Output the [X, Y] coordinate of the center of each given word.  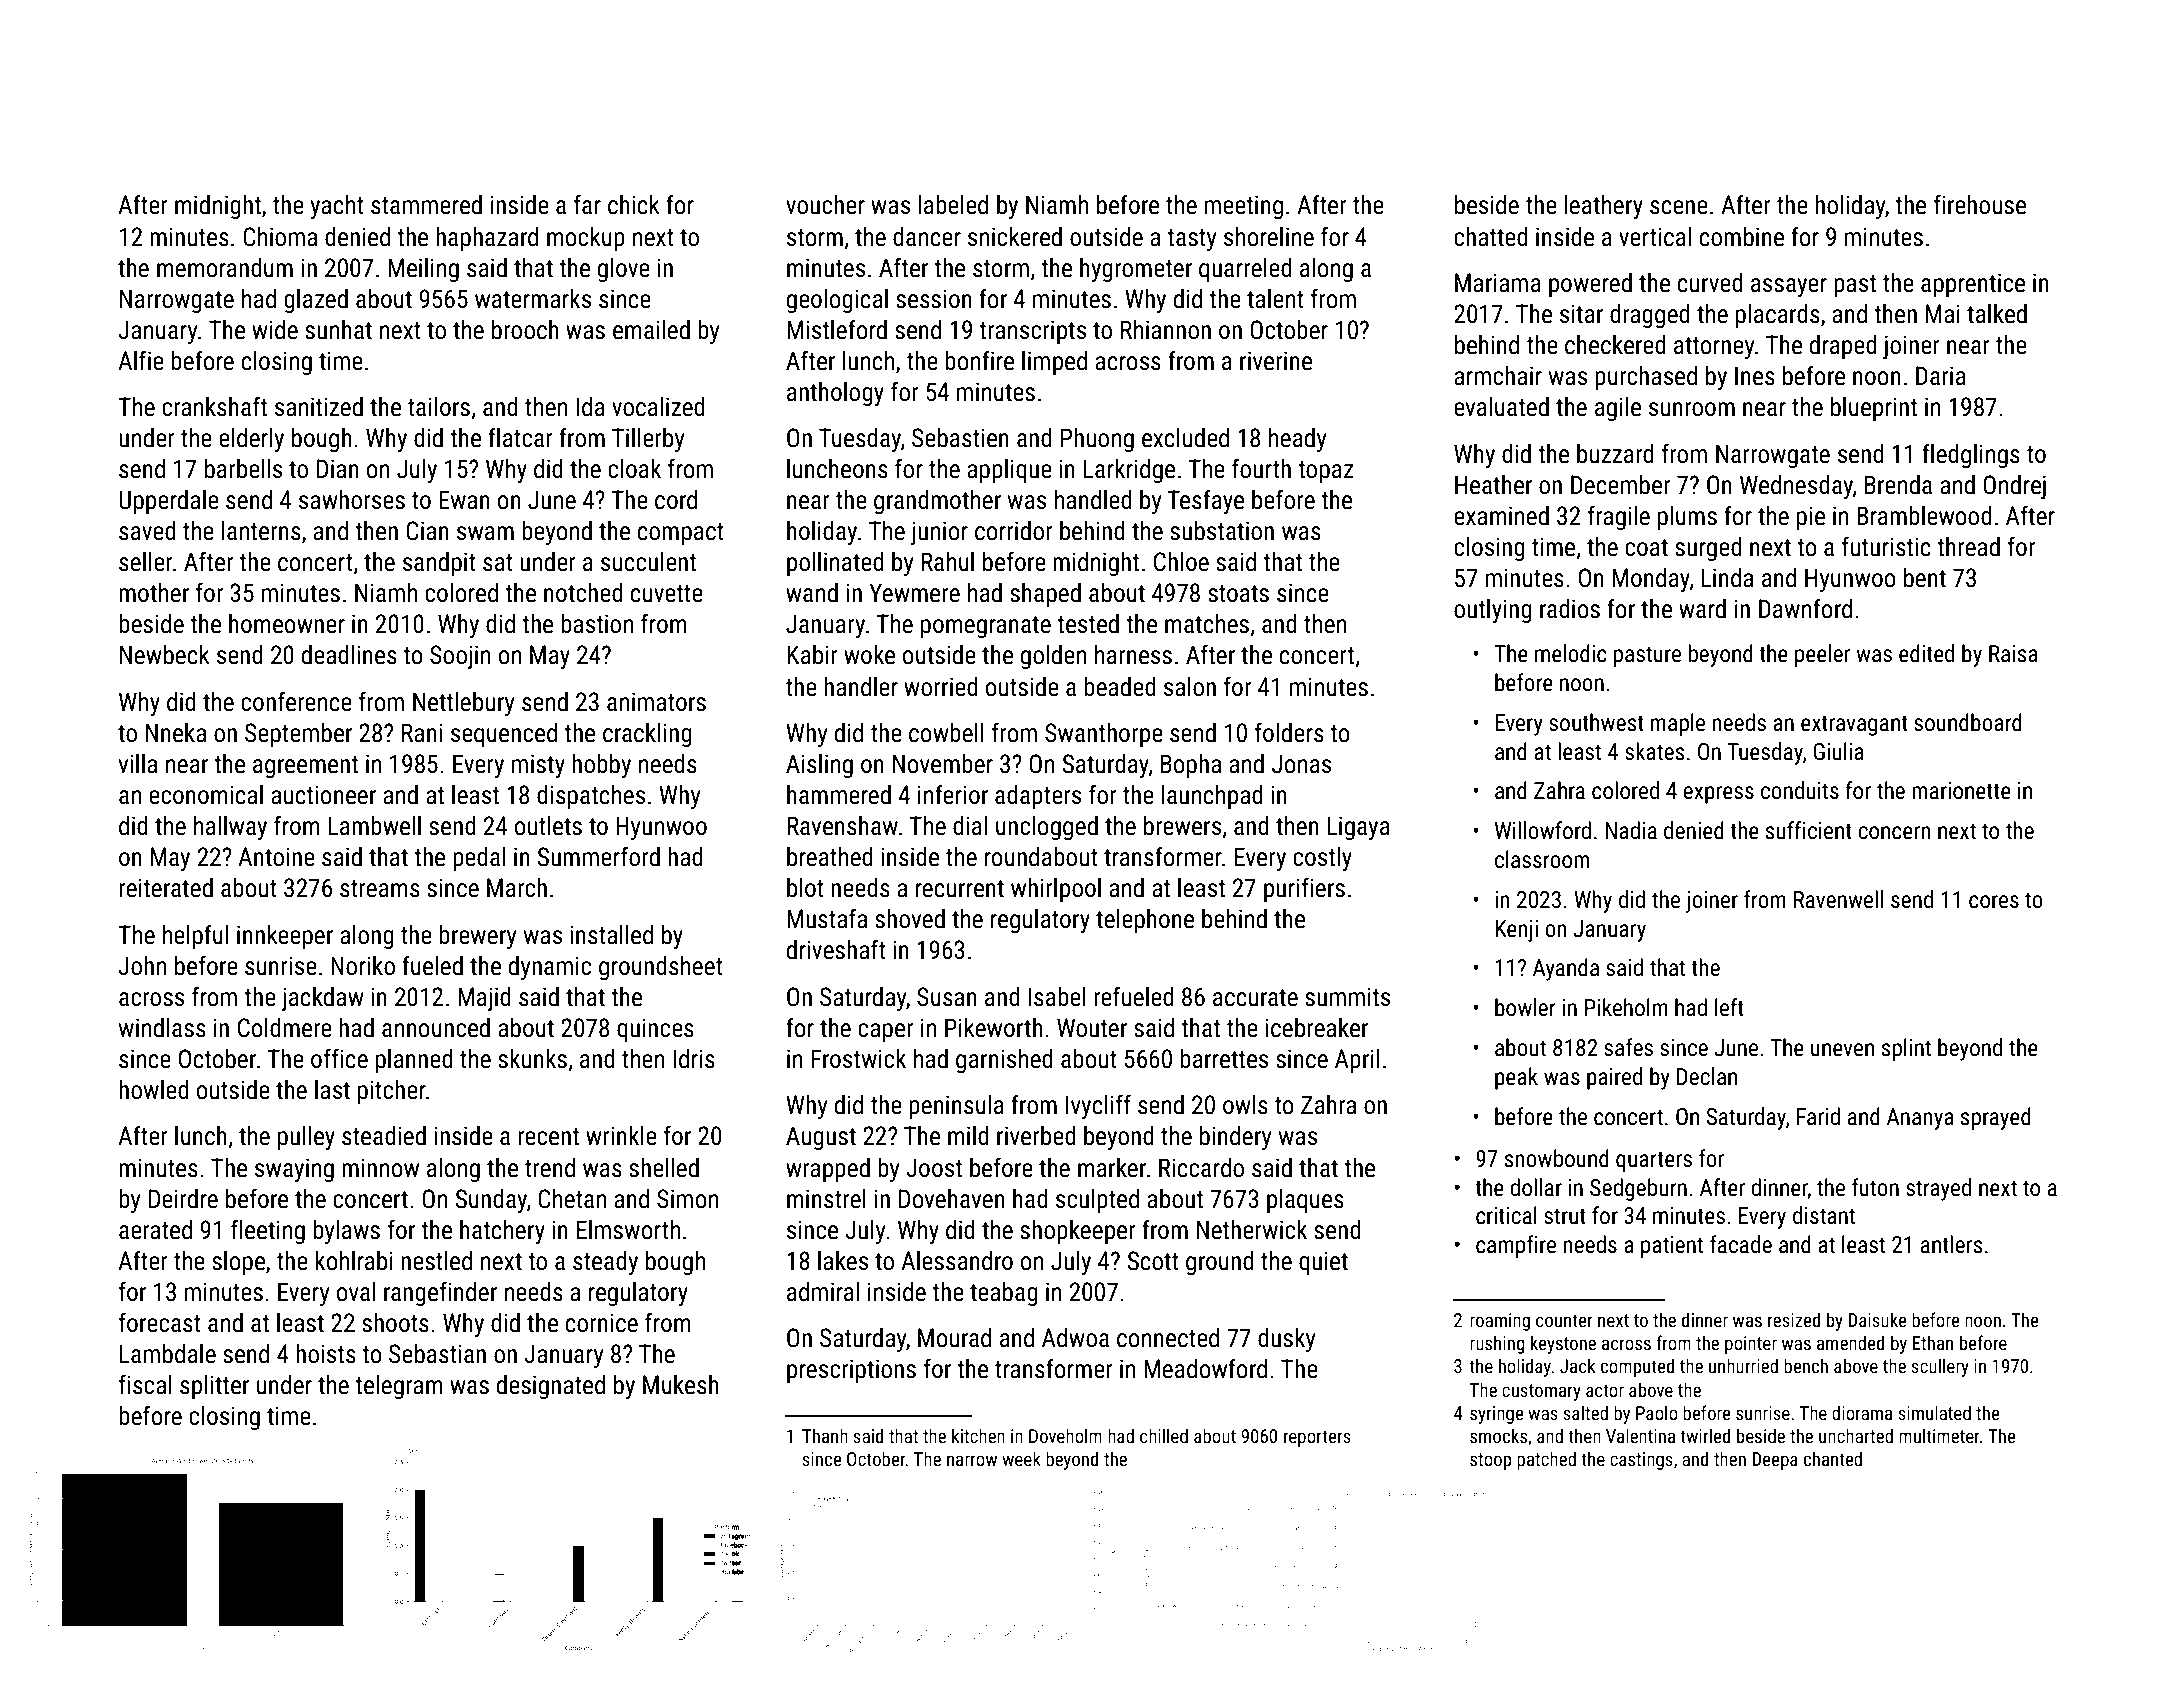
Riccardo [1201, 1168]
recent [548, 1137]
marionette [1961, 791]
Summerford [598, 856]
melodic [1571, 653]
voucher [825, 205]
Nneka [176, 733]
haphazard [487, 239]
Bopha [1191, 766]
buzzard [1615, 454]
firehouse [1980, 204]
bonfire [979, 360]
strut [1565, 1216]
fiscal [145, 1384]
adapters [1038, 797]
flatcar [520, 437]
